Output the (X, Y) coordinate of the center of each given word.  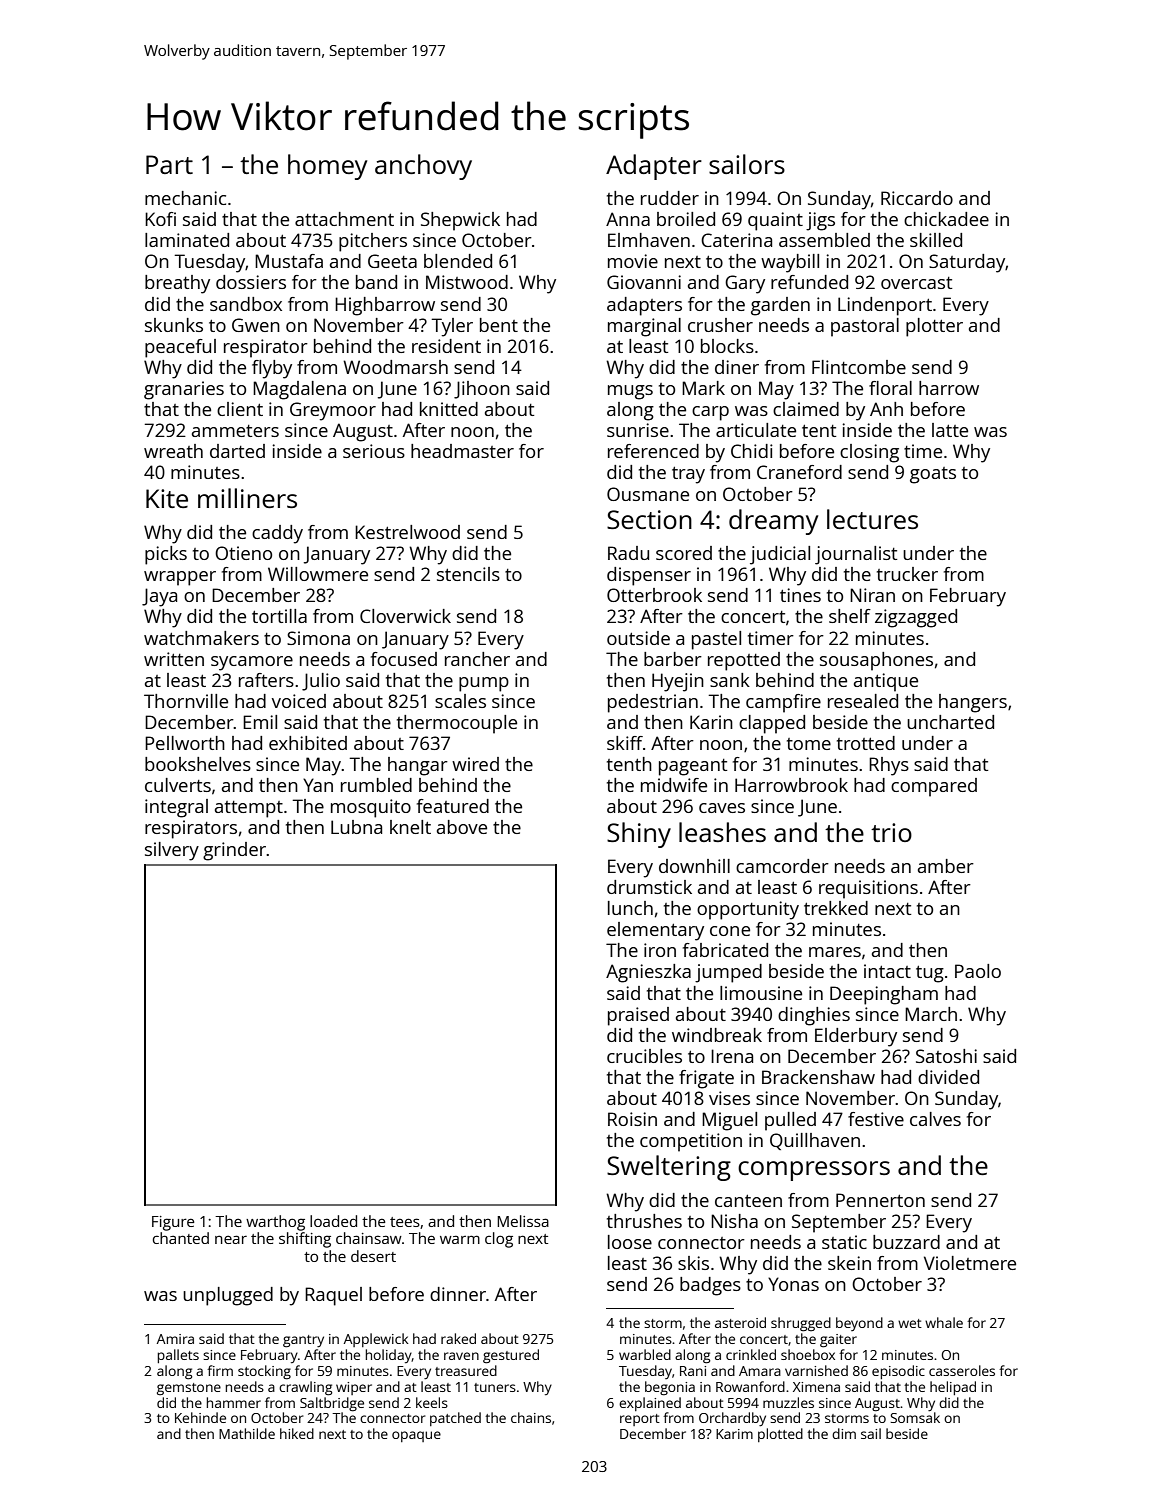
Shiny (639, 835)
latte (950, 430)
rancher (477, 659)
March (931, 1014)
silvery (172, 851)
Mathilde (247, 1433)
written (174, 659)
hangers (973, 703)
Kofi (160, 219)
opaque (416, 1436)
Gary (745, 284)
